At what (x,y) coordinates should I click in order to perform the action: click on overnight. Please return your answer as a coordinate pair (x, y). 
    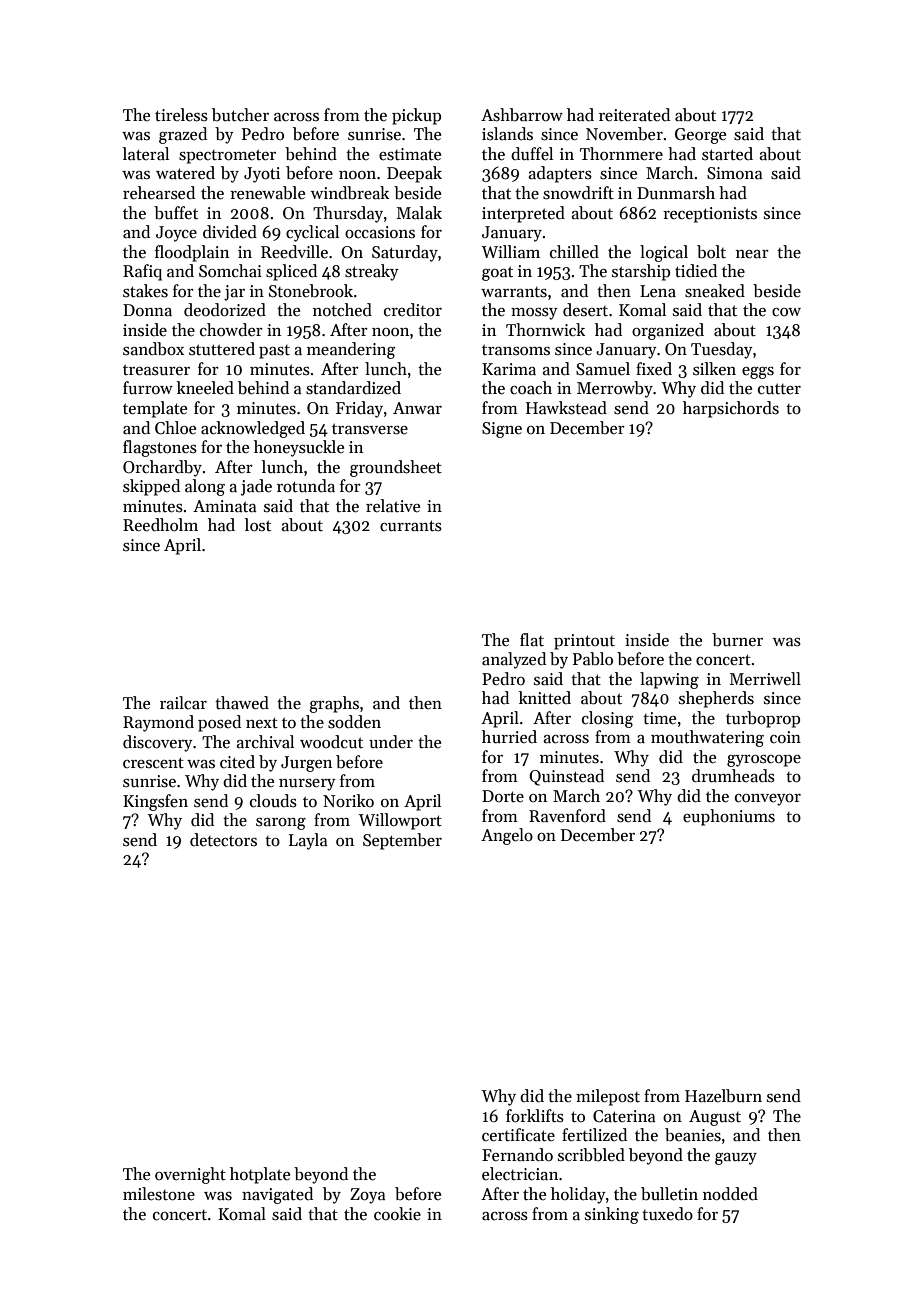
    Looking at the image, I should click on (190, 1175).
